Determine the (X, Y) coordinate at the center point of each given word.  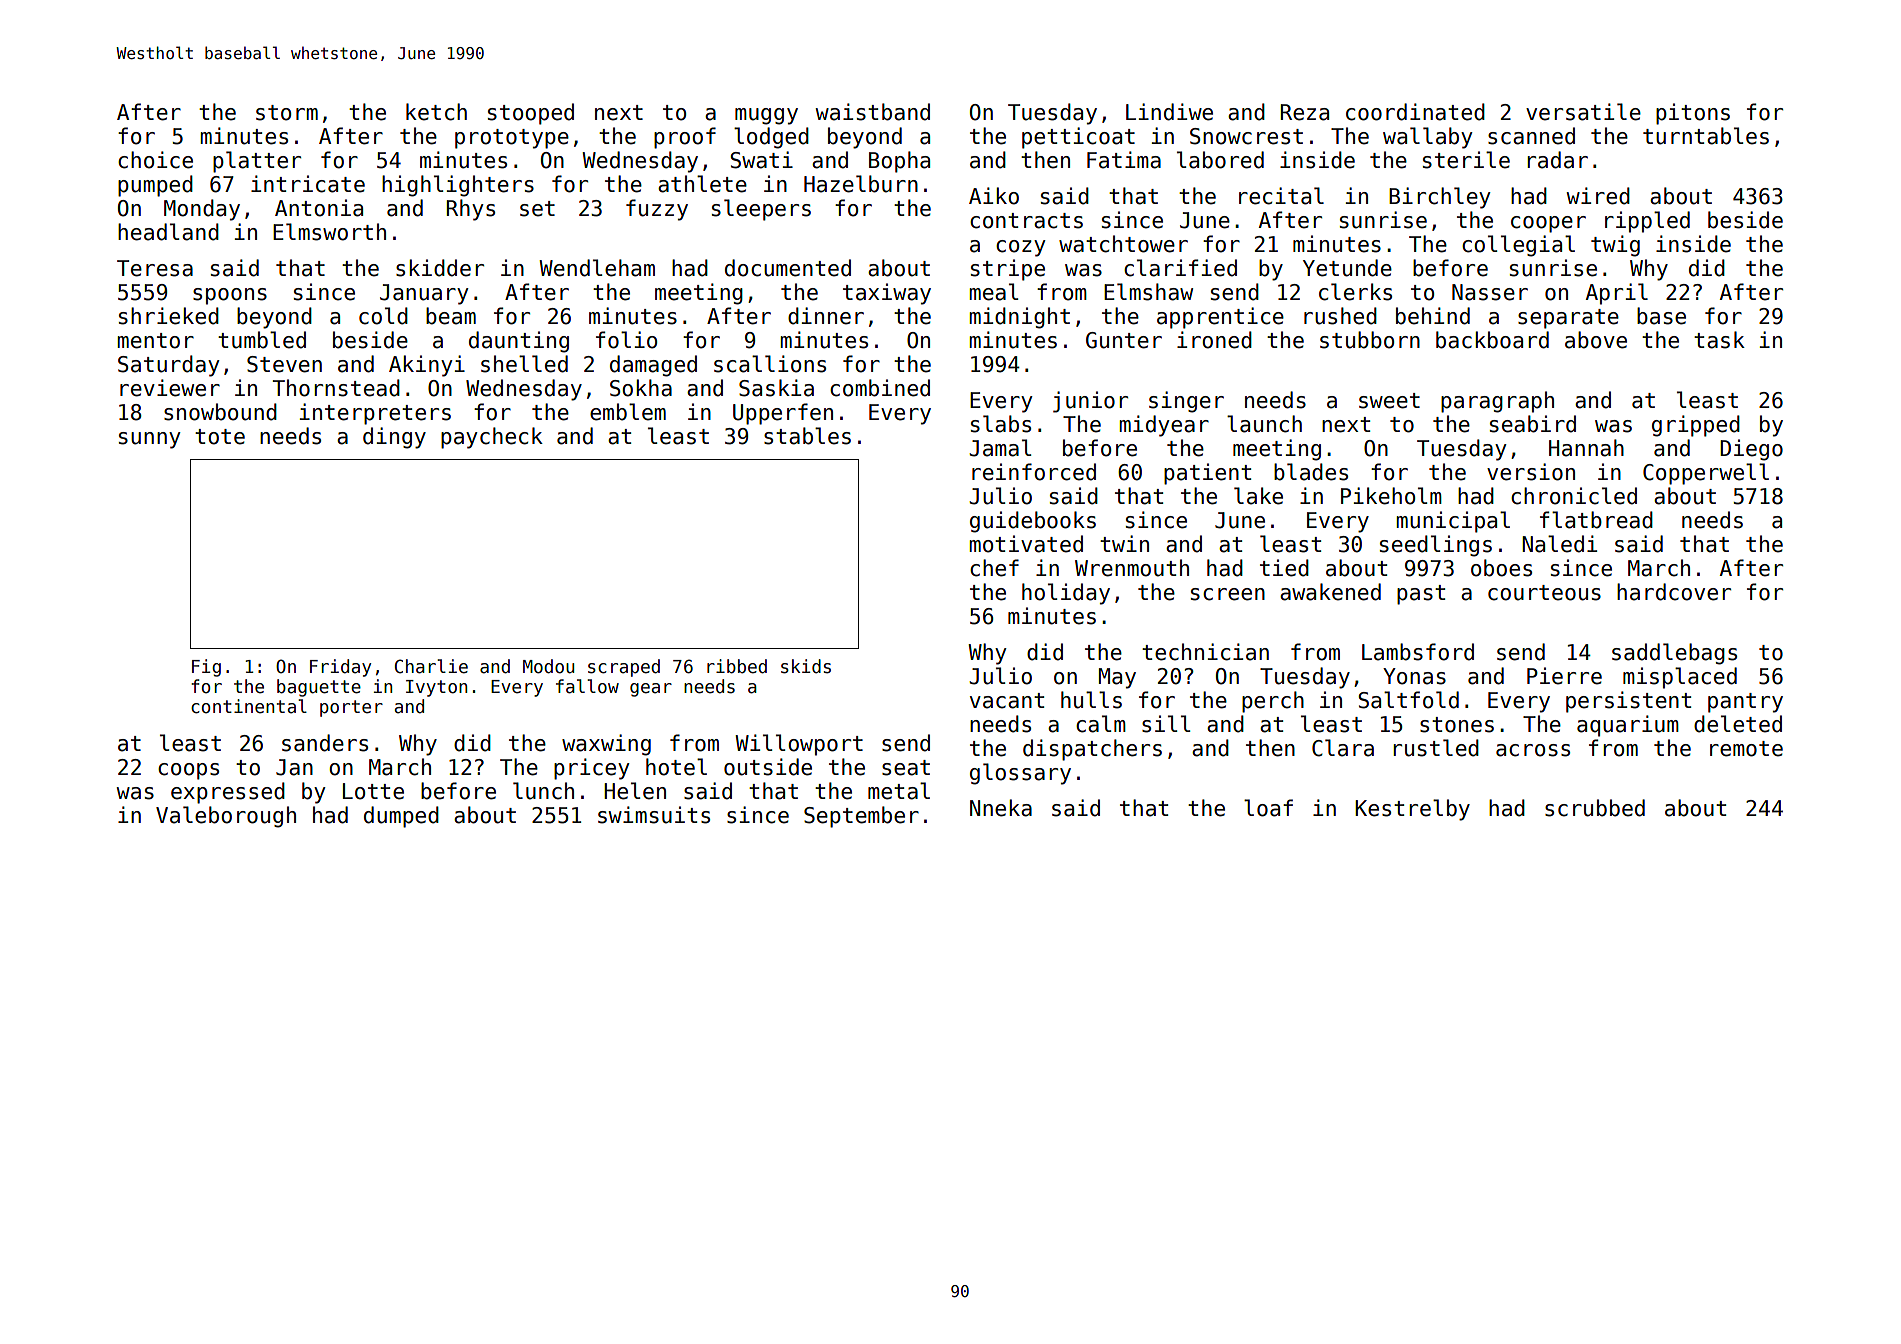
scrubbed (1595, 808)
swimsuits (654, 815)
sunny (149, 440)
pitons (1693, 114)
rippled (1647, 222)
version (1531, 472)
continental (249, 706)
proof (685, 138)
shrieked (169, 316)
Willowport (799, 745)
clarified (1180, 268)
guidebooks (1033, 522)
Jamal (1000, 448)
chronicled (1574, 496)
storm (287, 113)
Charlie (431, 666)
